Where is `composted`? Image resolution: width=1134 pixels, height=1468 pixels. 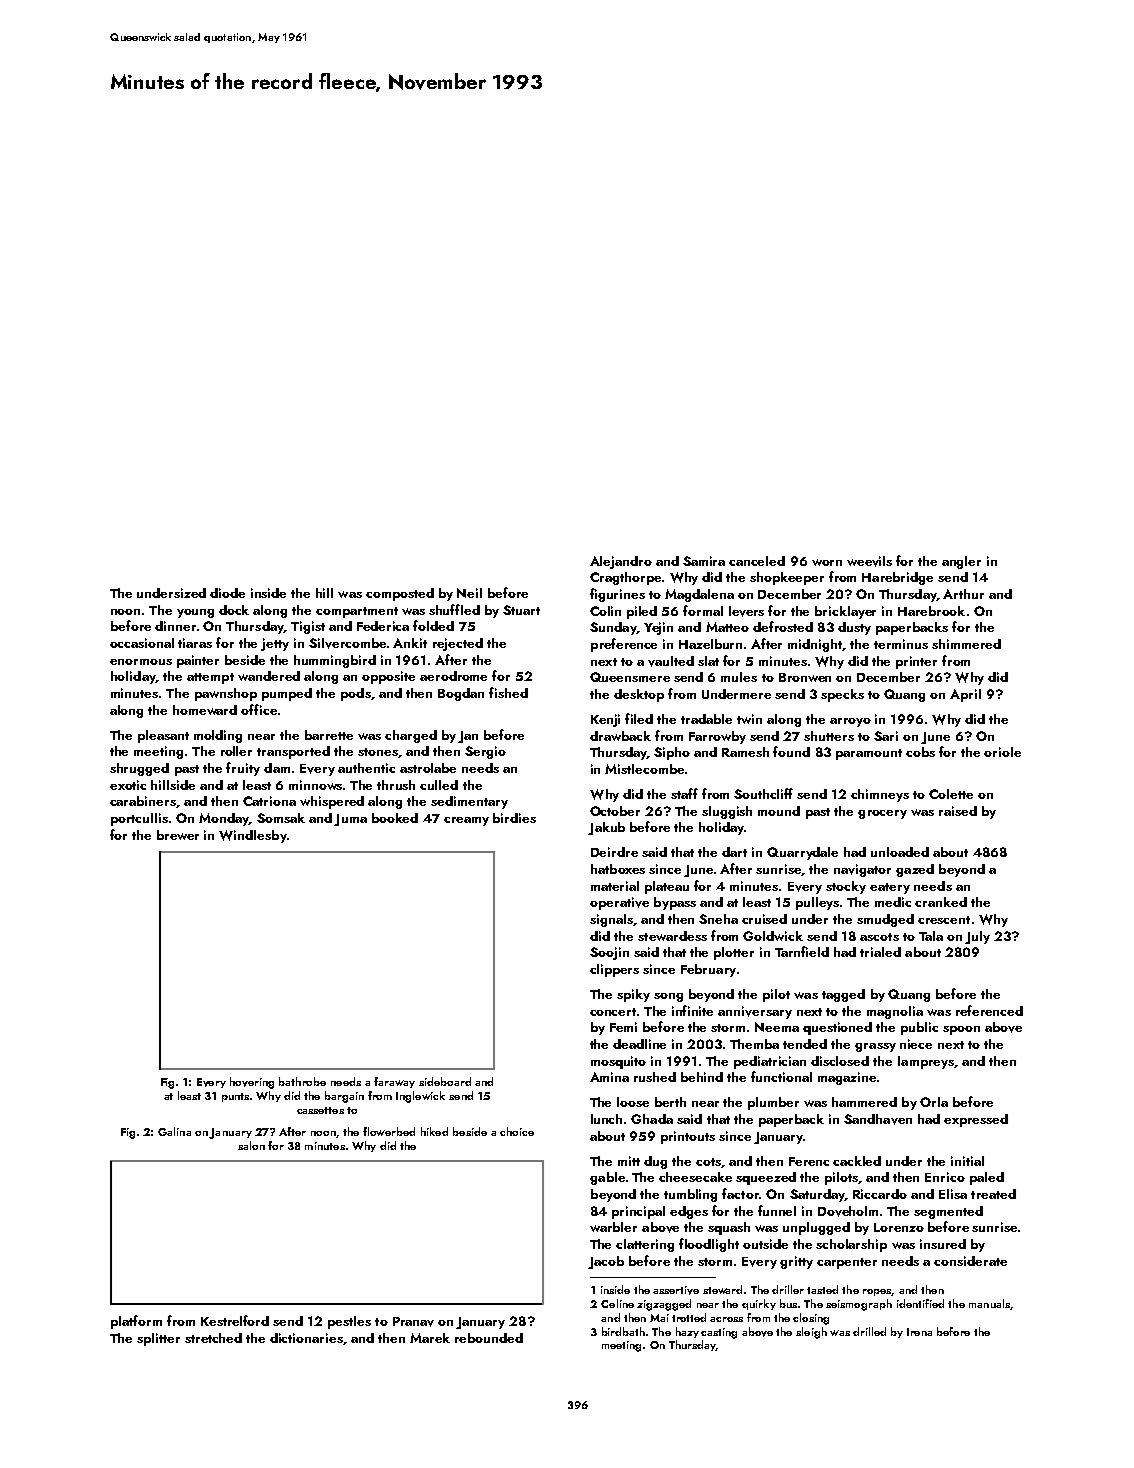
composted is located at coordinates (400, 594).
